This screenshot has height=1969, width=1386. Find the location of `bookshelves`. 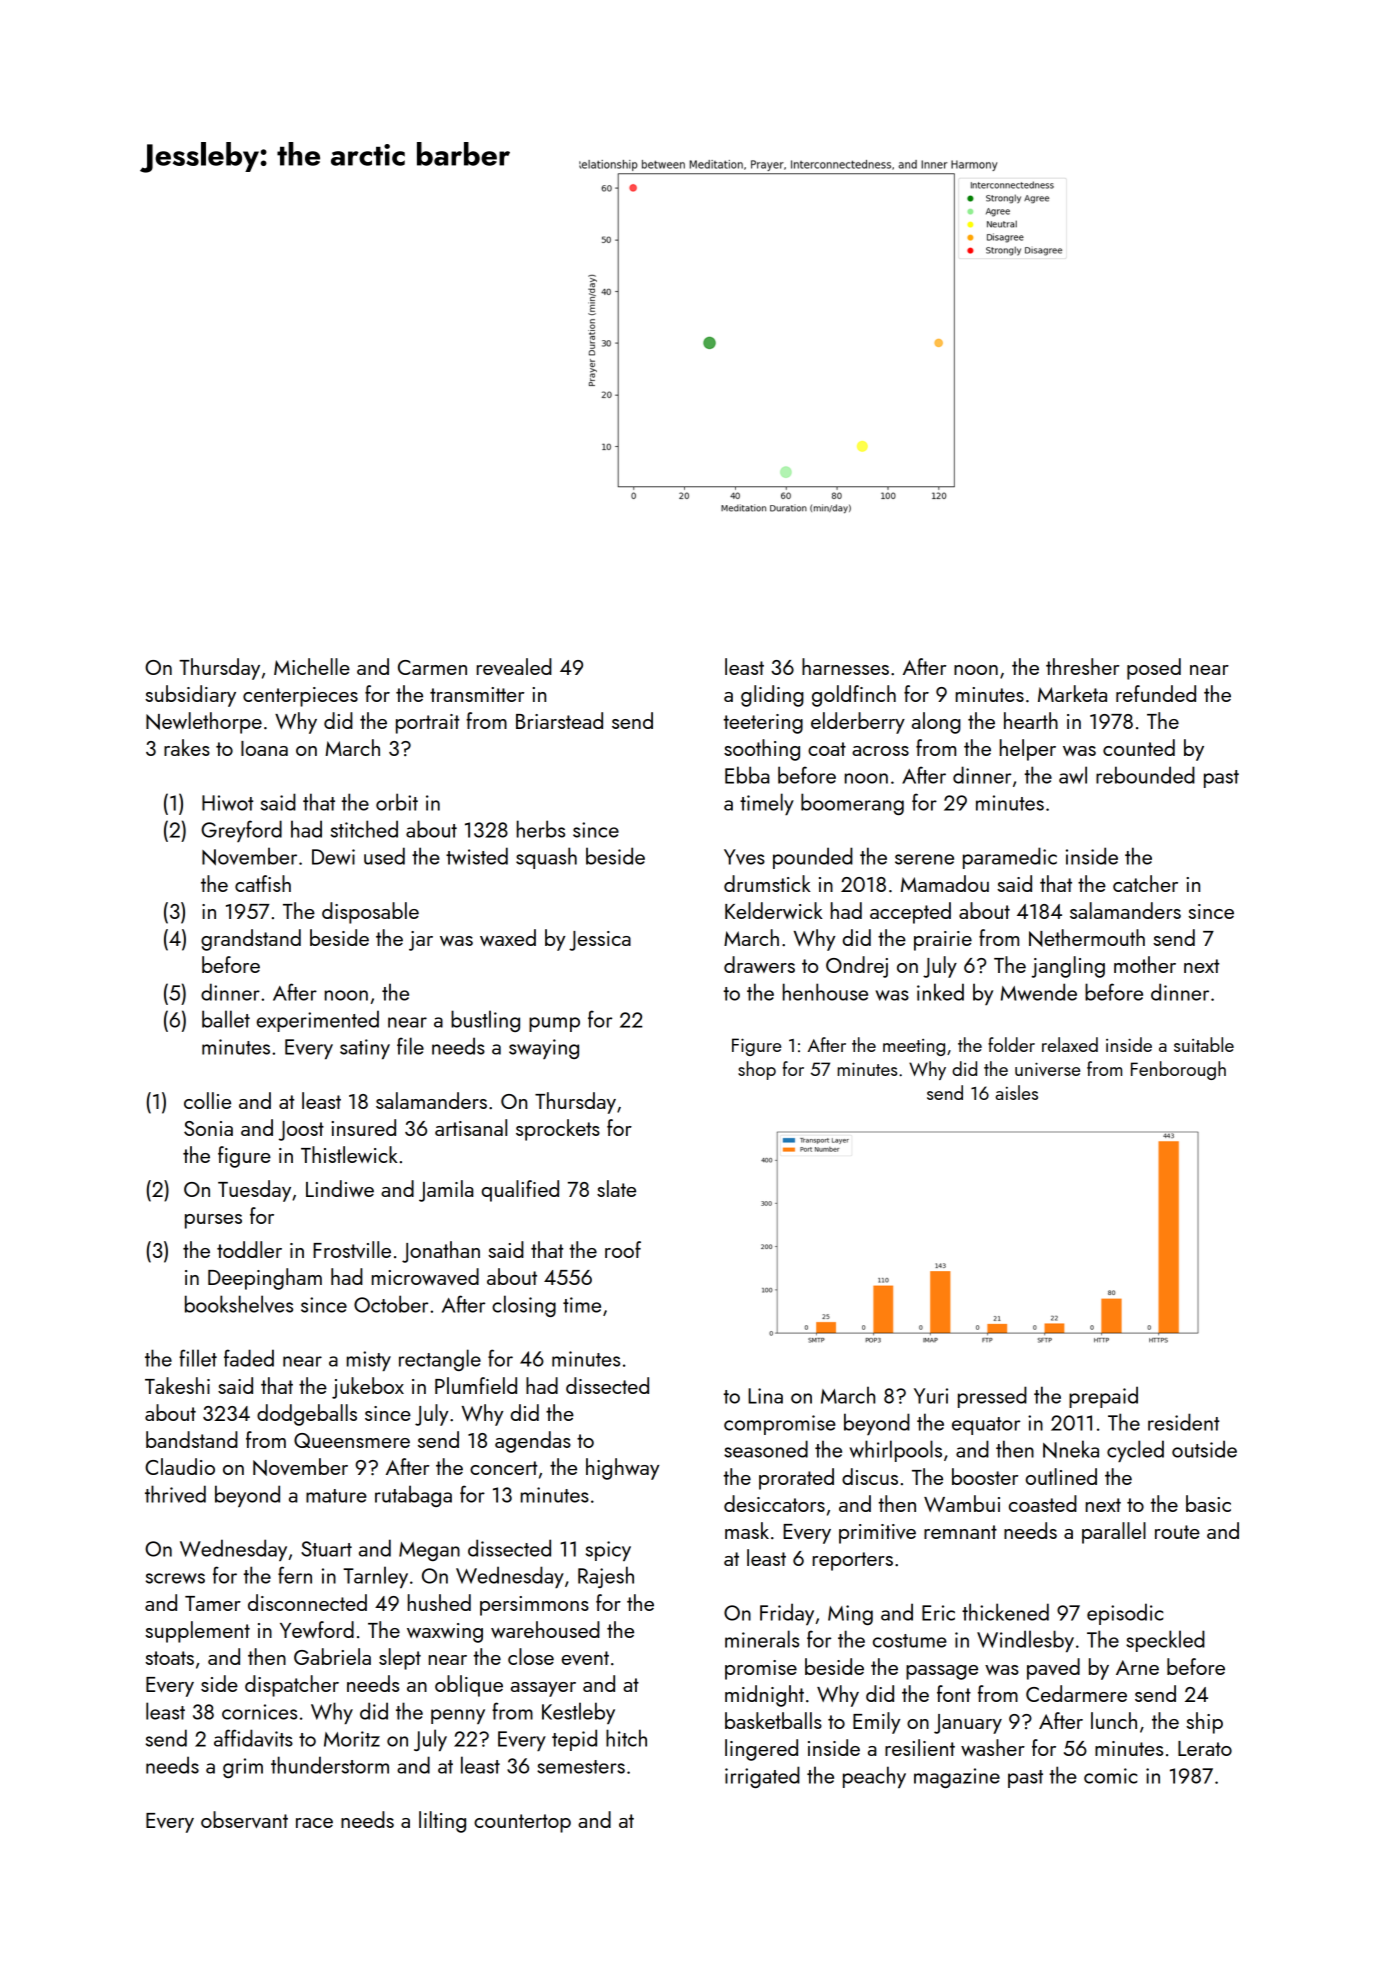

bookshelves is located at coordinates (239, 1304).
